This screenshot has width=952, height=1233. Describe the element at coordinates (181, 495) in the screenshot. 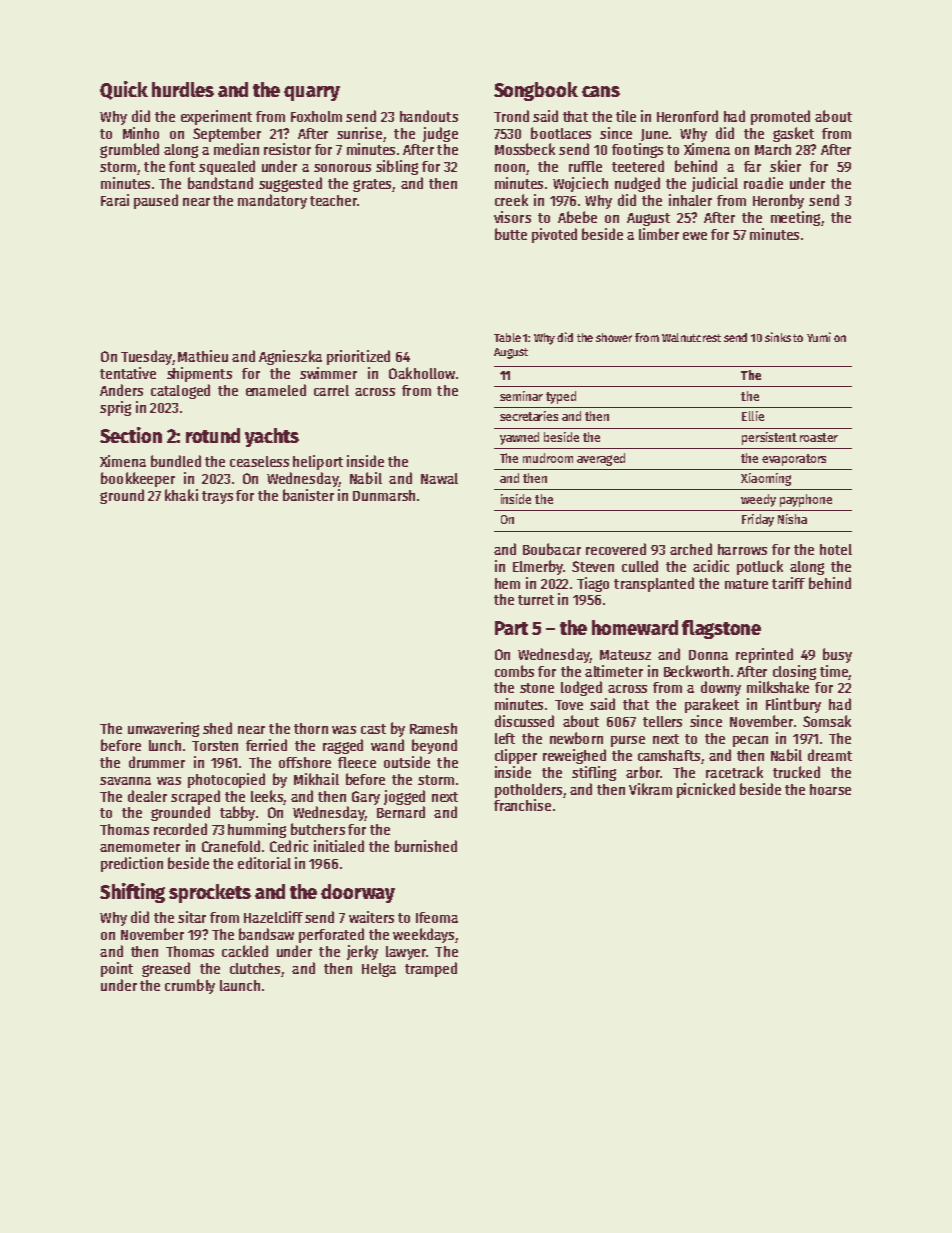

I see `khaki` at that location.
